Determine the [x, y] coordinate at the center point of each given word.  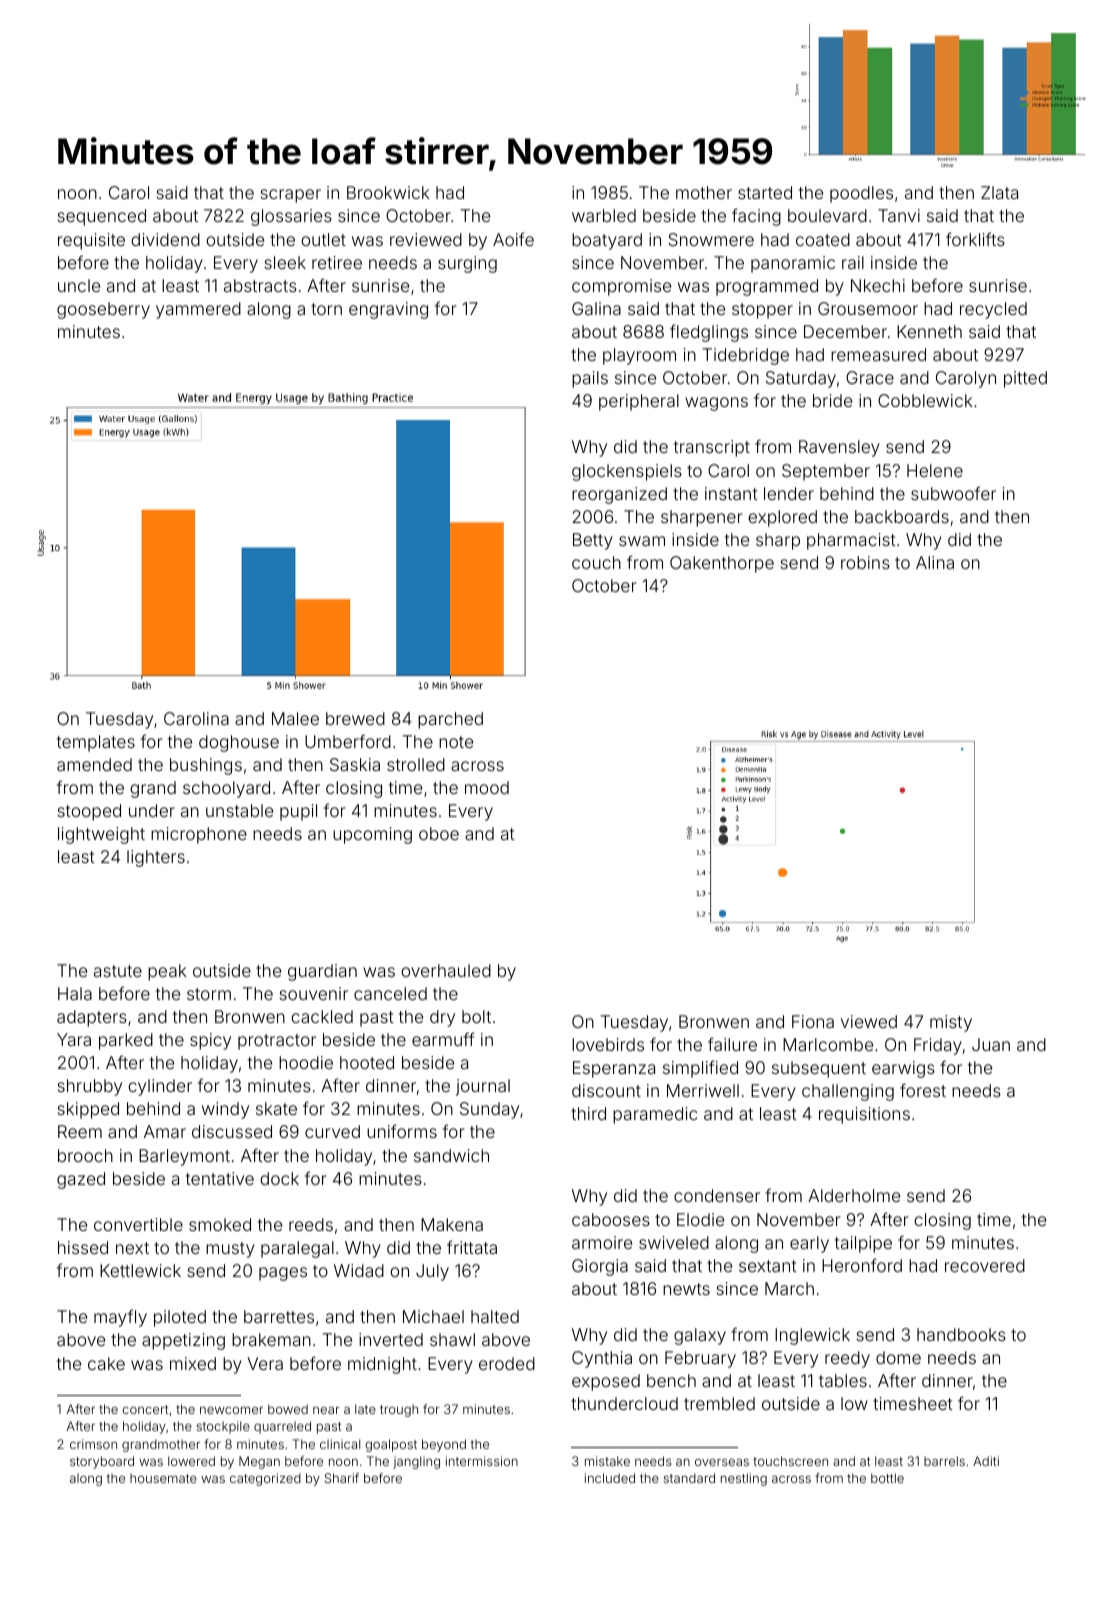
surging [467, 264]
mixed [193, 1363]
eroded [507, 1363]
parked [126, 1041]
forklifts [975, 239]
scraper [291, 196]
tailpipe [863, 1244]
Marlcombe [828, 1044]
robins [865, 562]
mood [487, 787]
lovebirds [608, 1044]
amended [94, 764]
